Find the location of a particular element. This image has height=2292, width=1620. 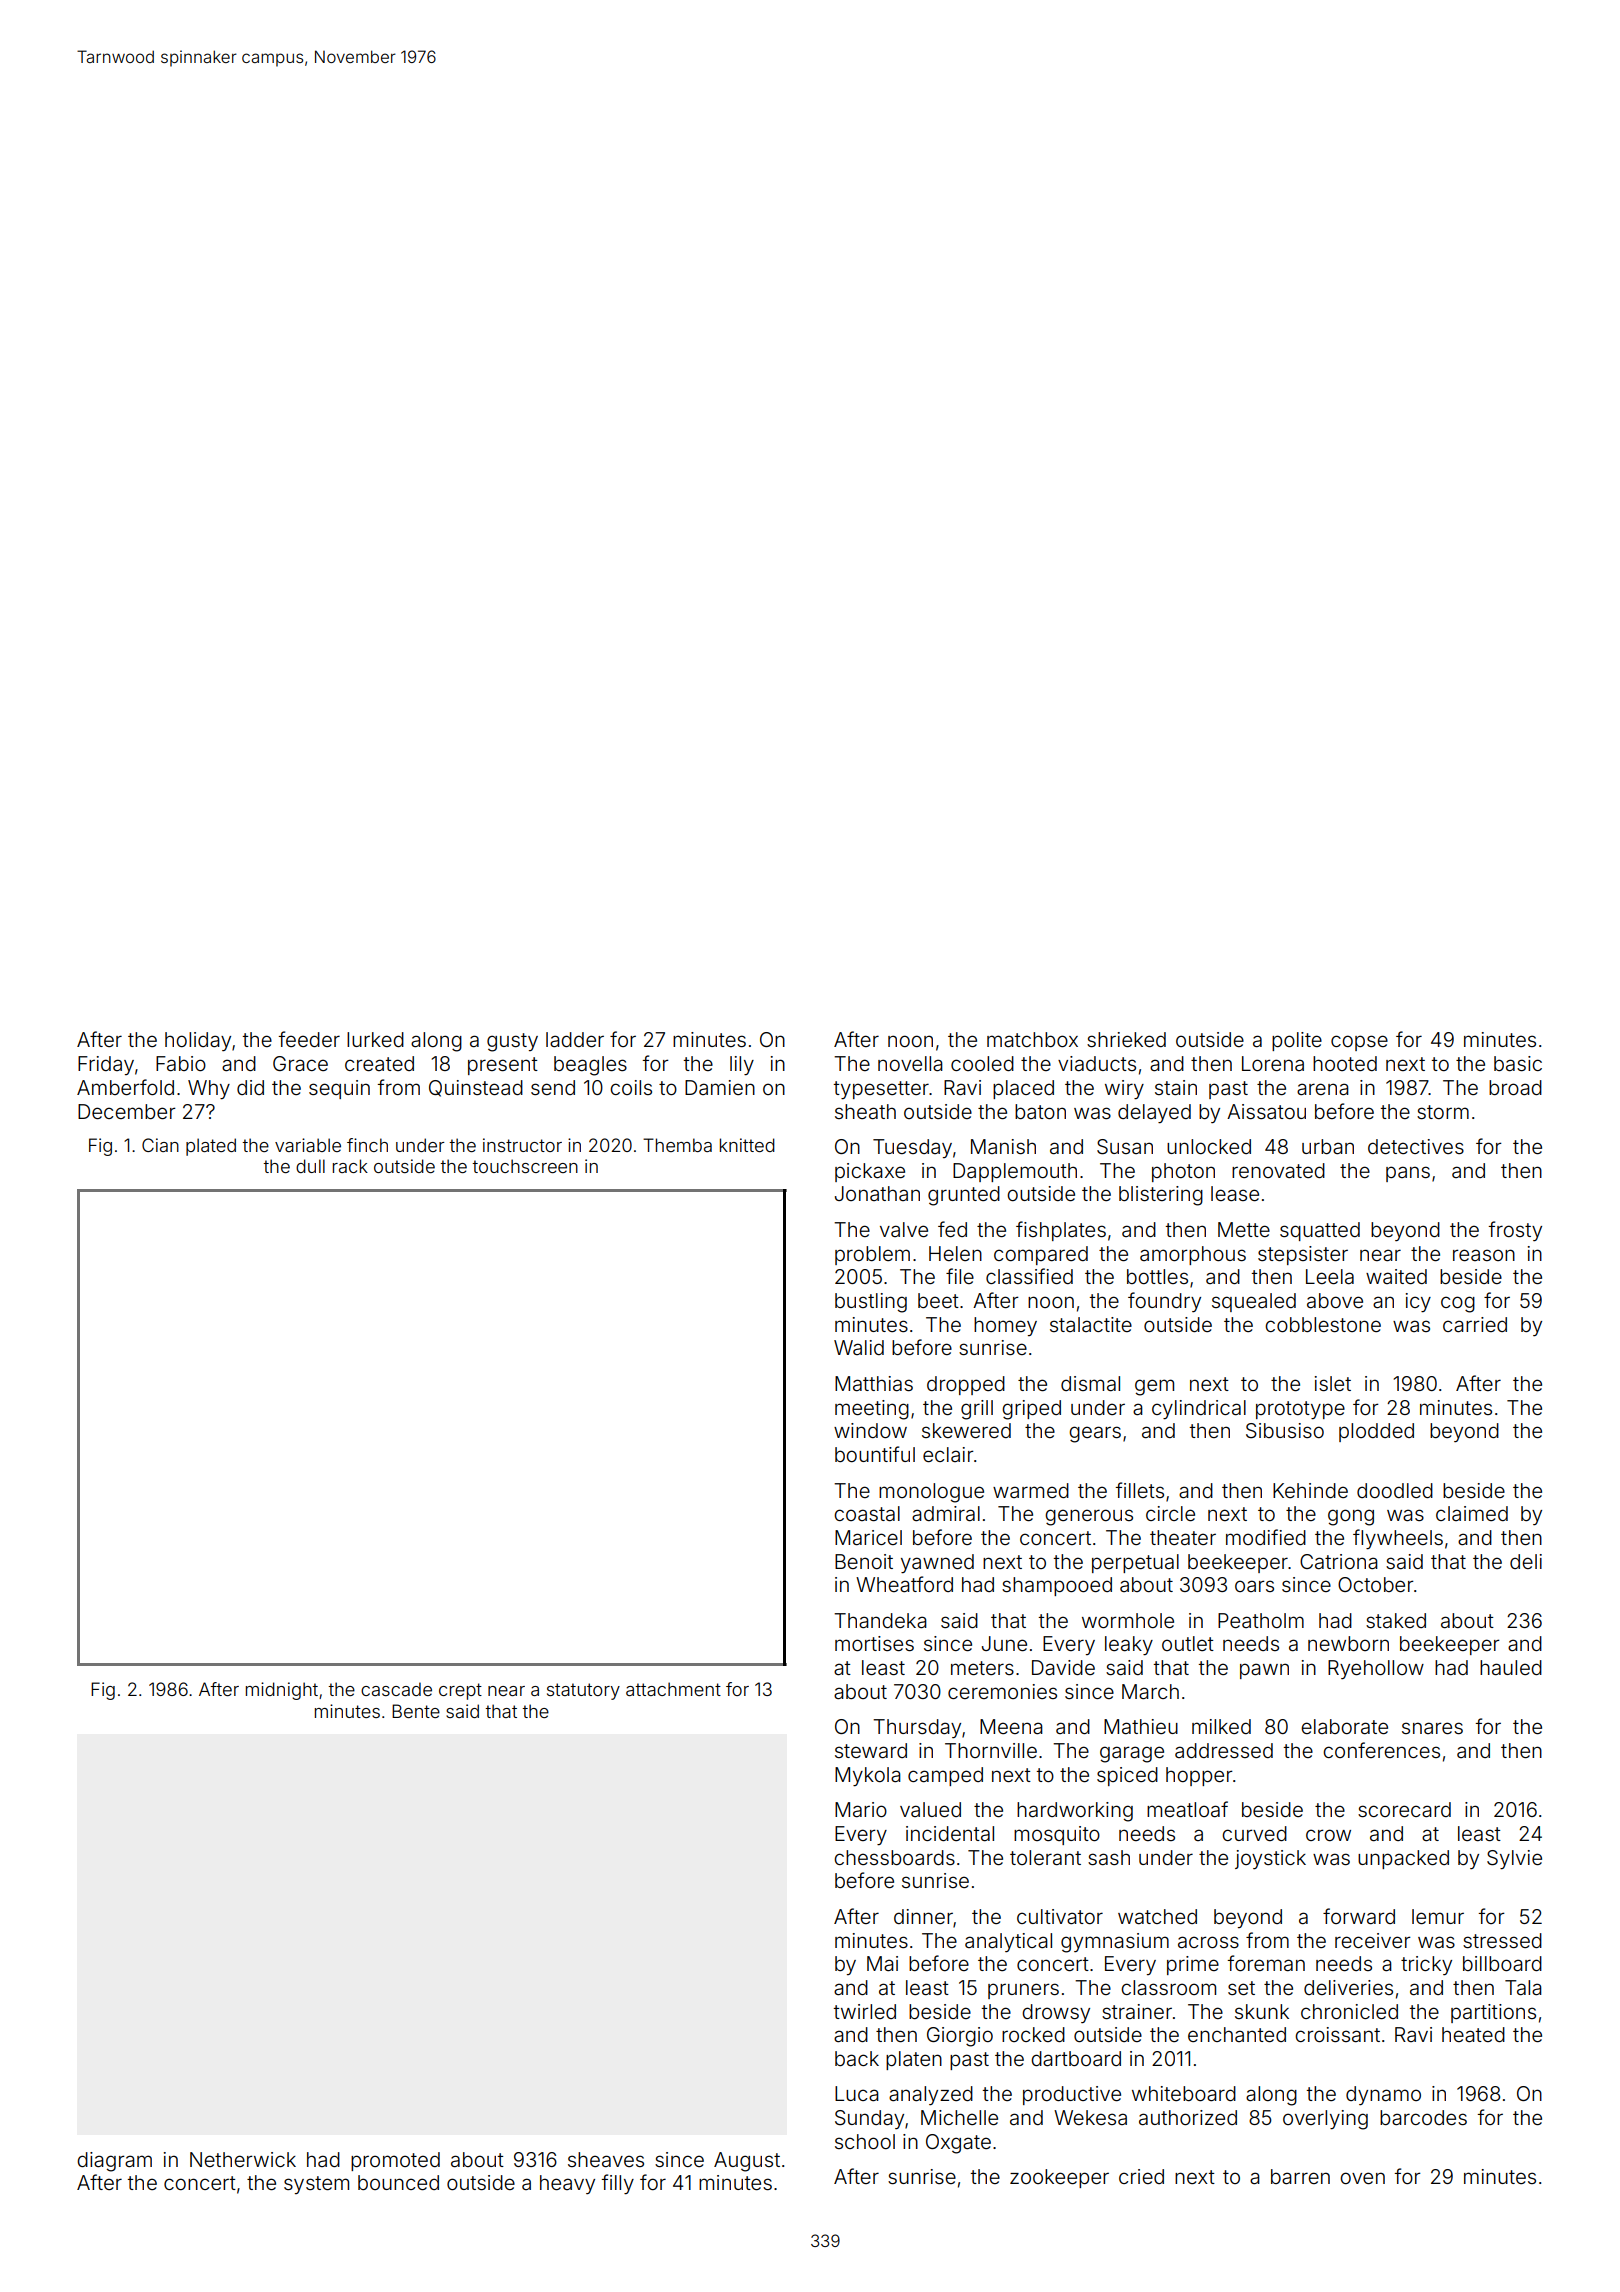

school is located at coordinates (865, 2141).
